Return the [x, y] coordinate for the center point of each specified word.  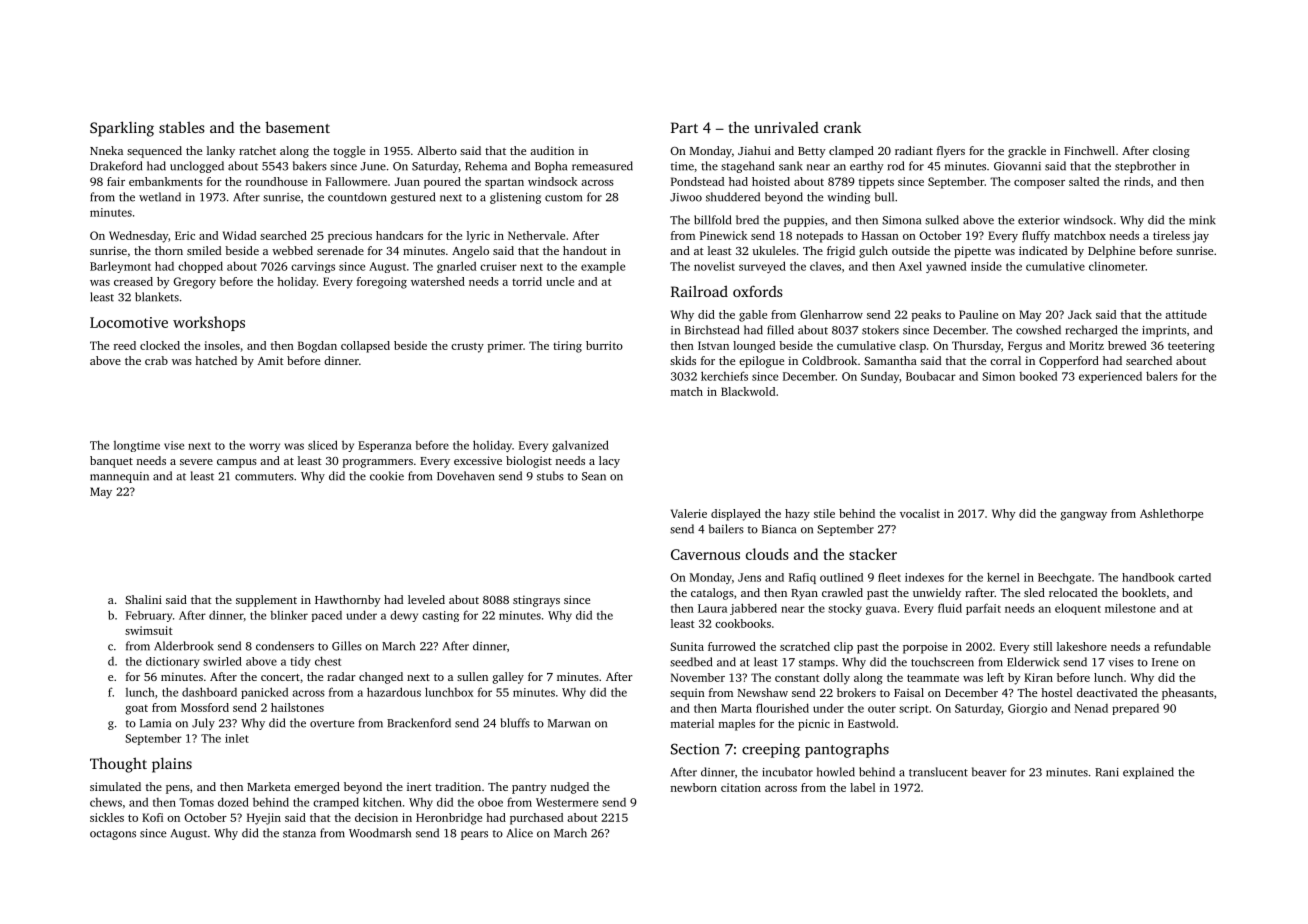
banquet [111, 462]
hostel [1056, 692]
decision [376, 817]
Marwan [569, 723]
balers [1162, 376]
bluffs [515, 723]
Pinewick [724, 235]
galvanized [580, 446]
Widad [239, 235]
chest [328, 661]
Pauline [978, 314]
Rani [1107, 772]
